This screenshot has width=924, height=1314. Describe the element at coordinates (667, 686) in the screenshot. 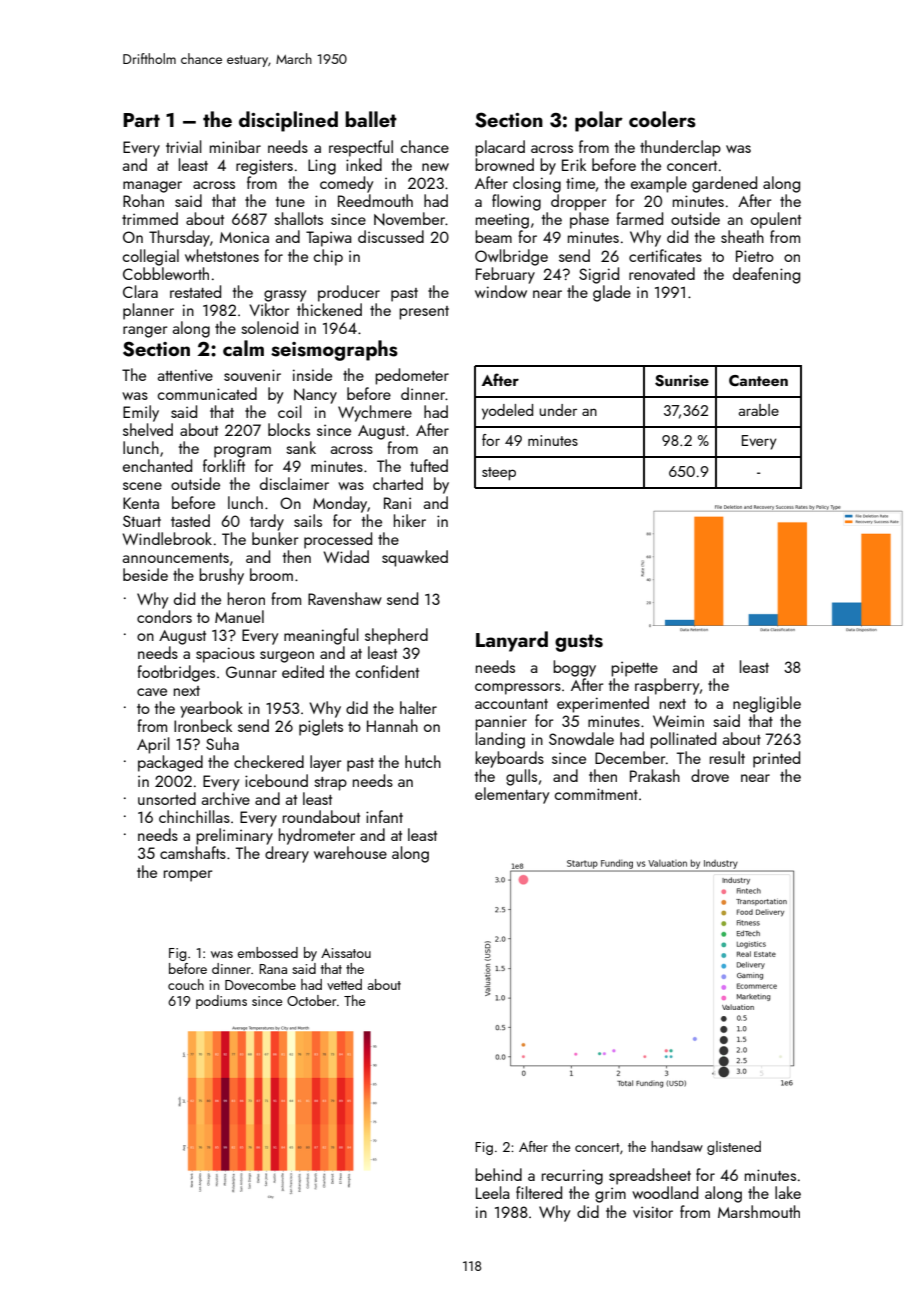

I see `raspberry` at that location.
